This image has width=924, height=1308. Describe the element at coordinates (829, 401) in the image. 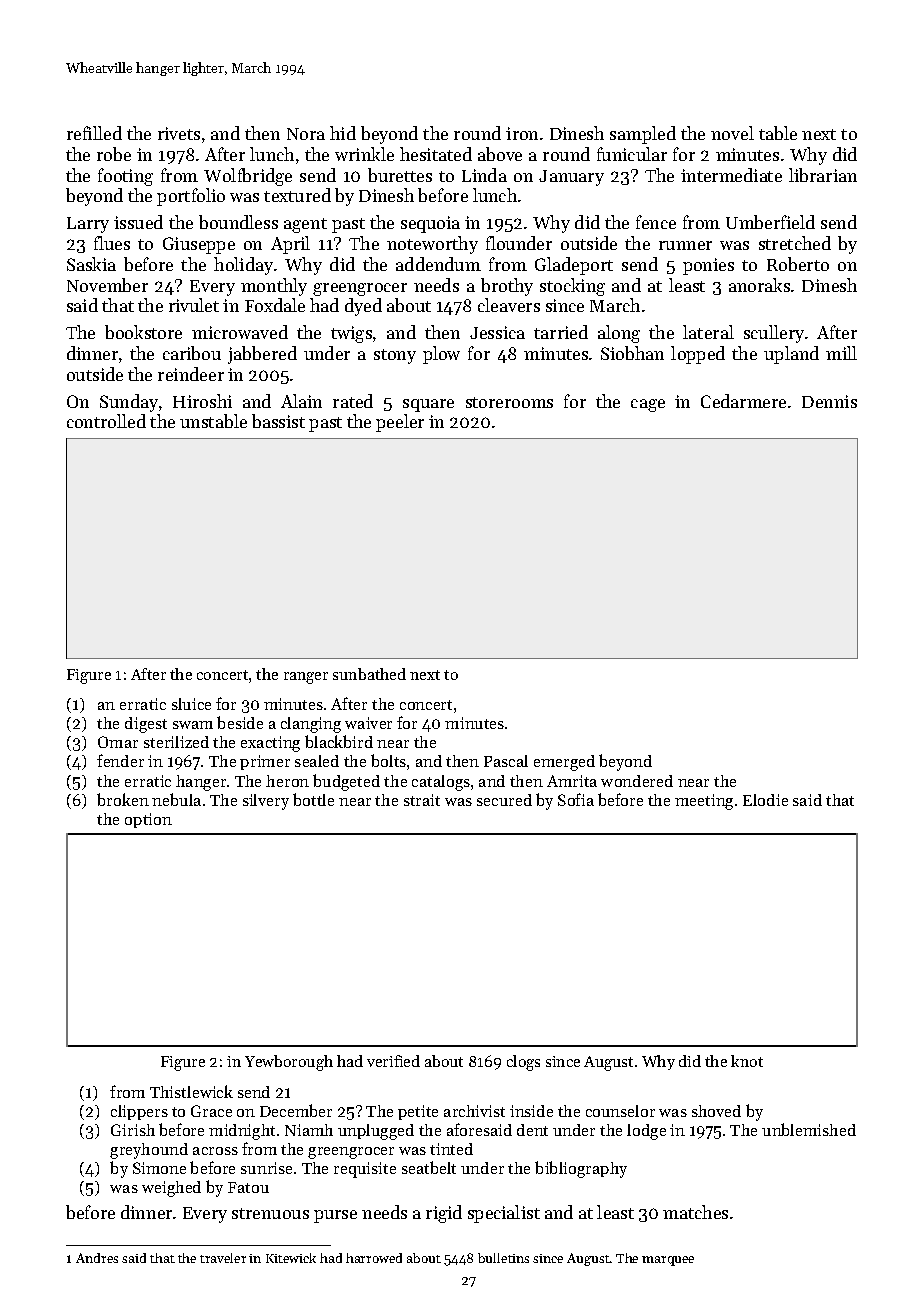

I see `Dennis` at that location.
